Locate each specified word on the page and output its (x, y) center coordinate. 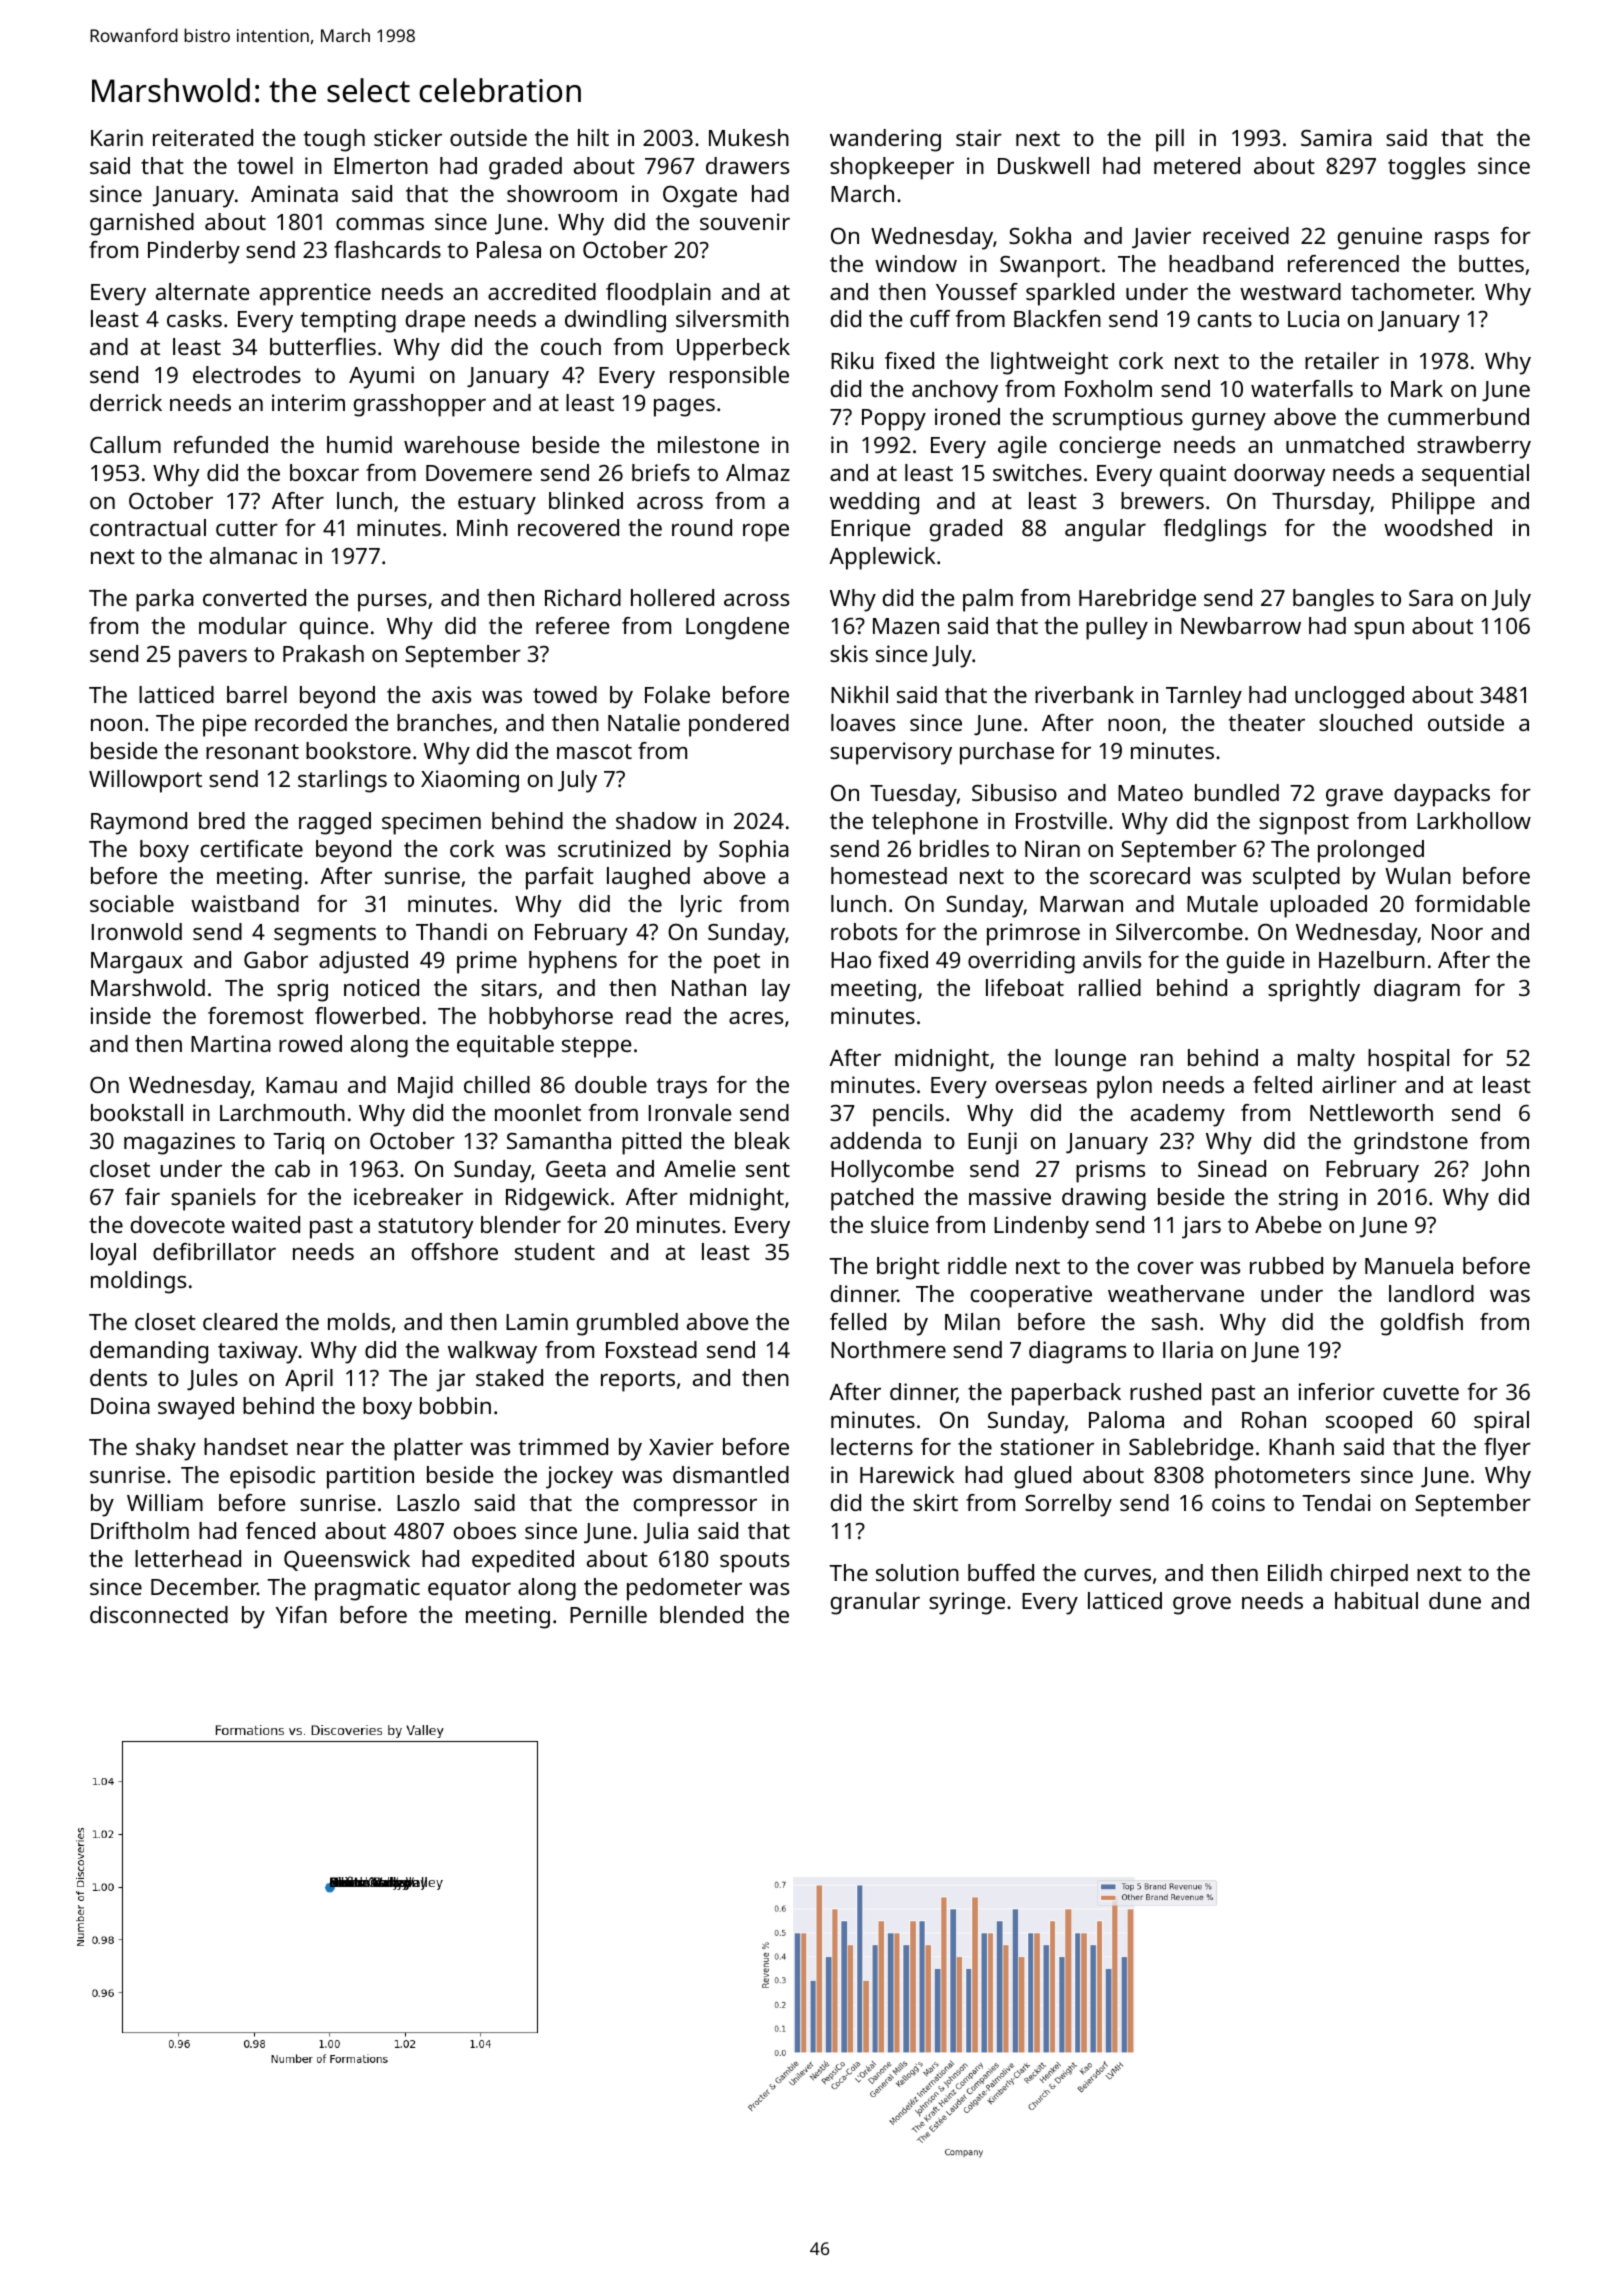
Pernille (608, 1614)
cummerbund (1458, 416)
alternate (203, 291)
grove (1202, 1606)
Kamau (301, 1085)
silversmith (732, 318)
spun (1379, 631)
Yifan (301, 1614)
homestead (889, 875)
